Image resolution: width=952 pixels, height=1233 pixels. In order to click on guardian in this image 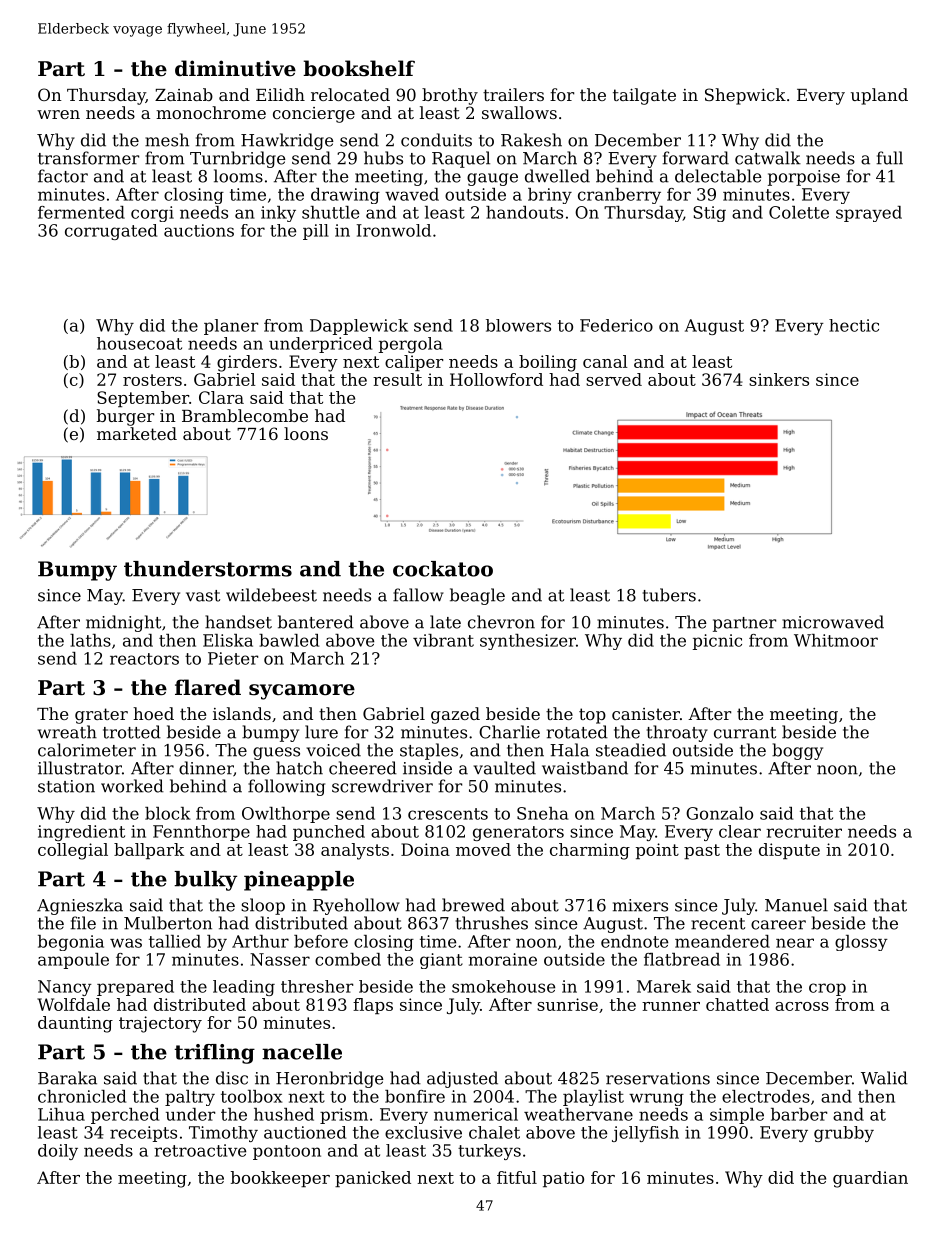, I will do `click(870, 1179)`.
